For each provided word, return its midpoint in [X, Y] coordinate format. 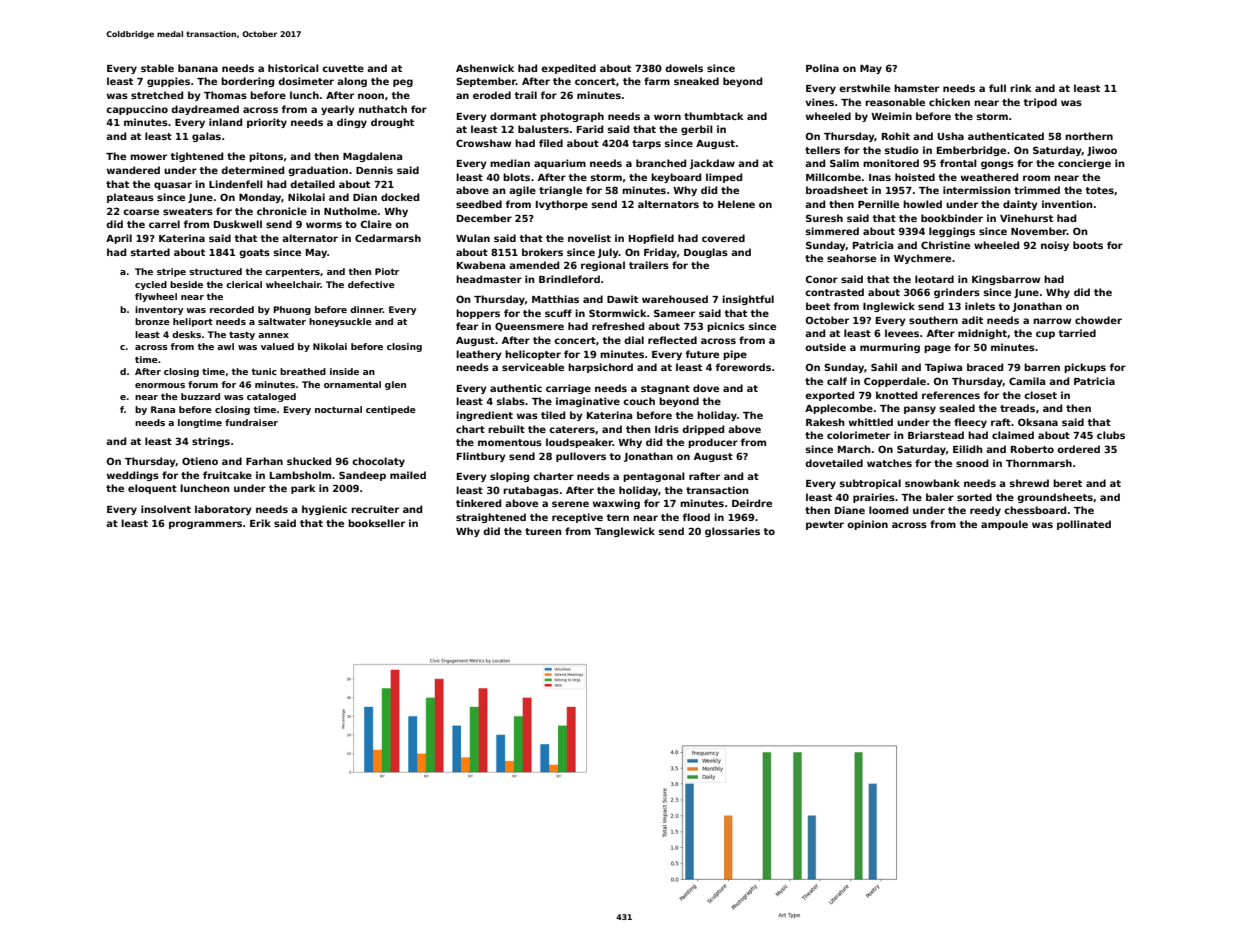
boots [1088, 245]
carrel [164, 224]
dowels [684, 68]
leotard [934, 279]
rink [1021, 88]
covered [723, 238]
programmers [205, 525]
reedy [985, 511]
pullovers [581, 457]
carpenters [292, 272]
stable [157, 68]
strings [211, 442]
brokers [542, 252]
